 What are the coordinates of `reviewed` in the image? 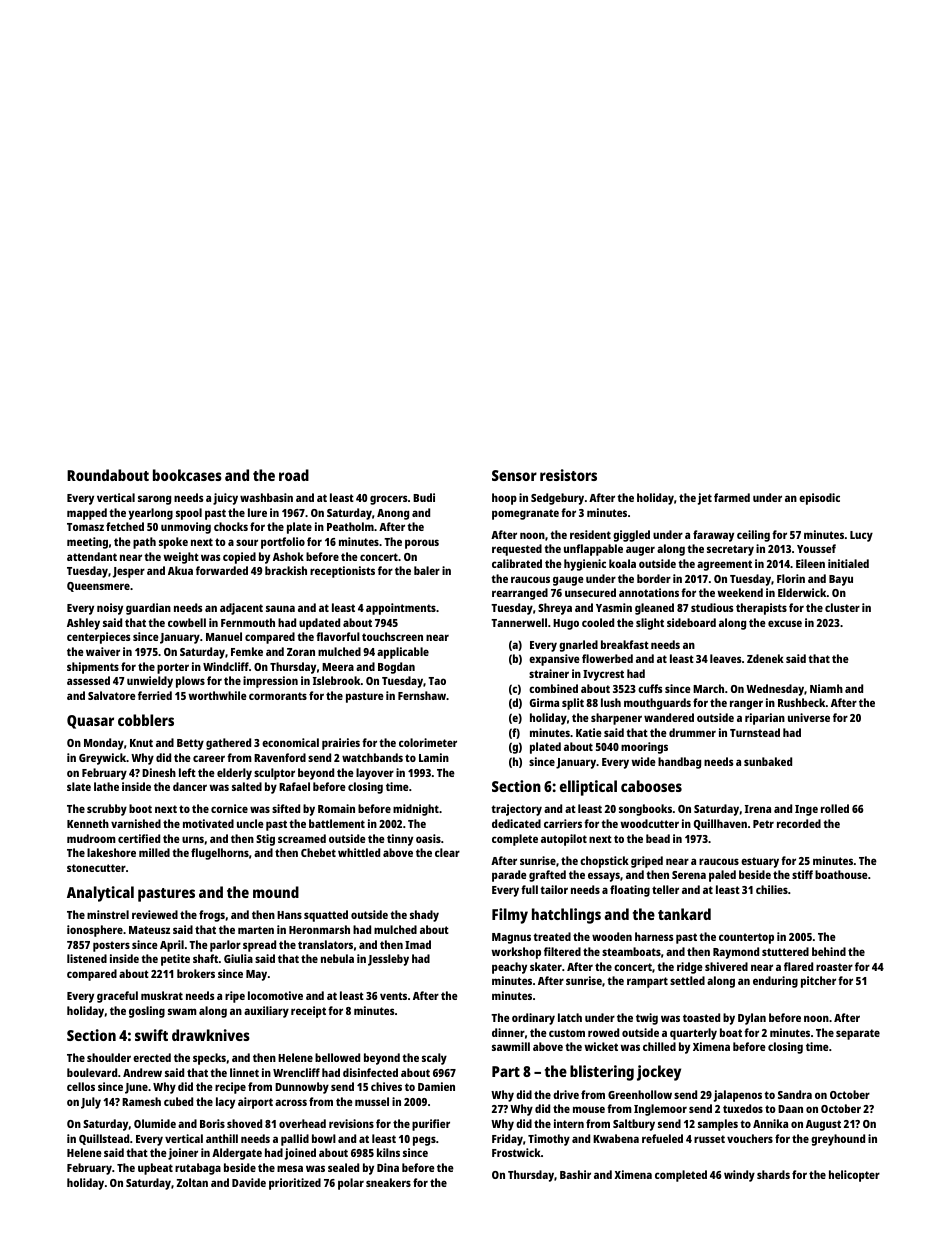 It's located at (155, 914).
